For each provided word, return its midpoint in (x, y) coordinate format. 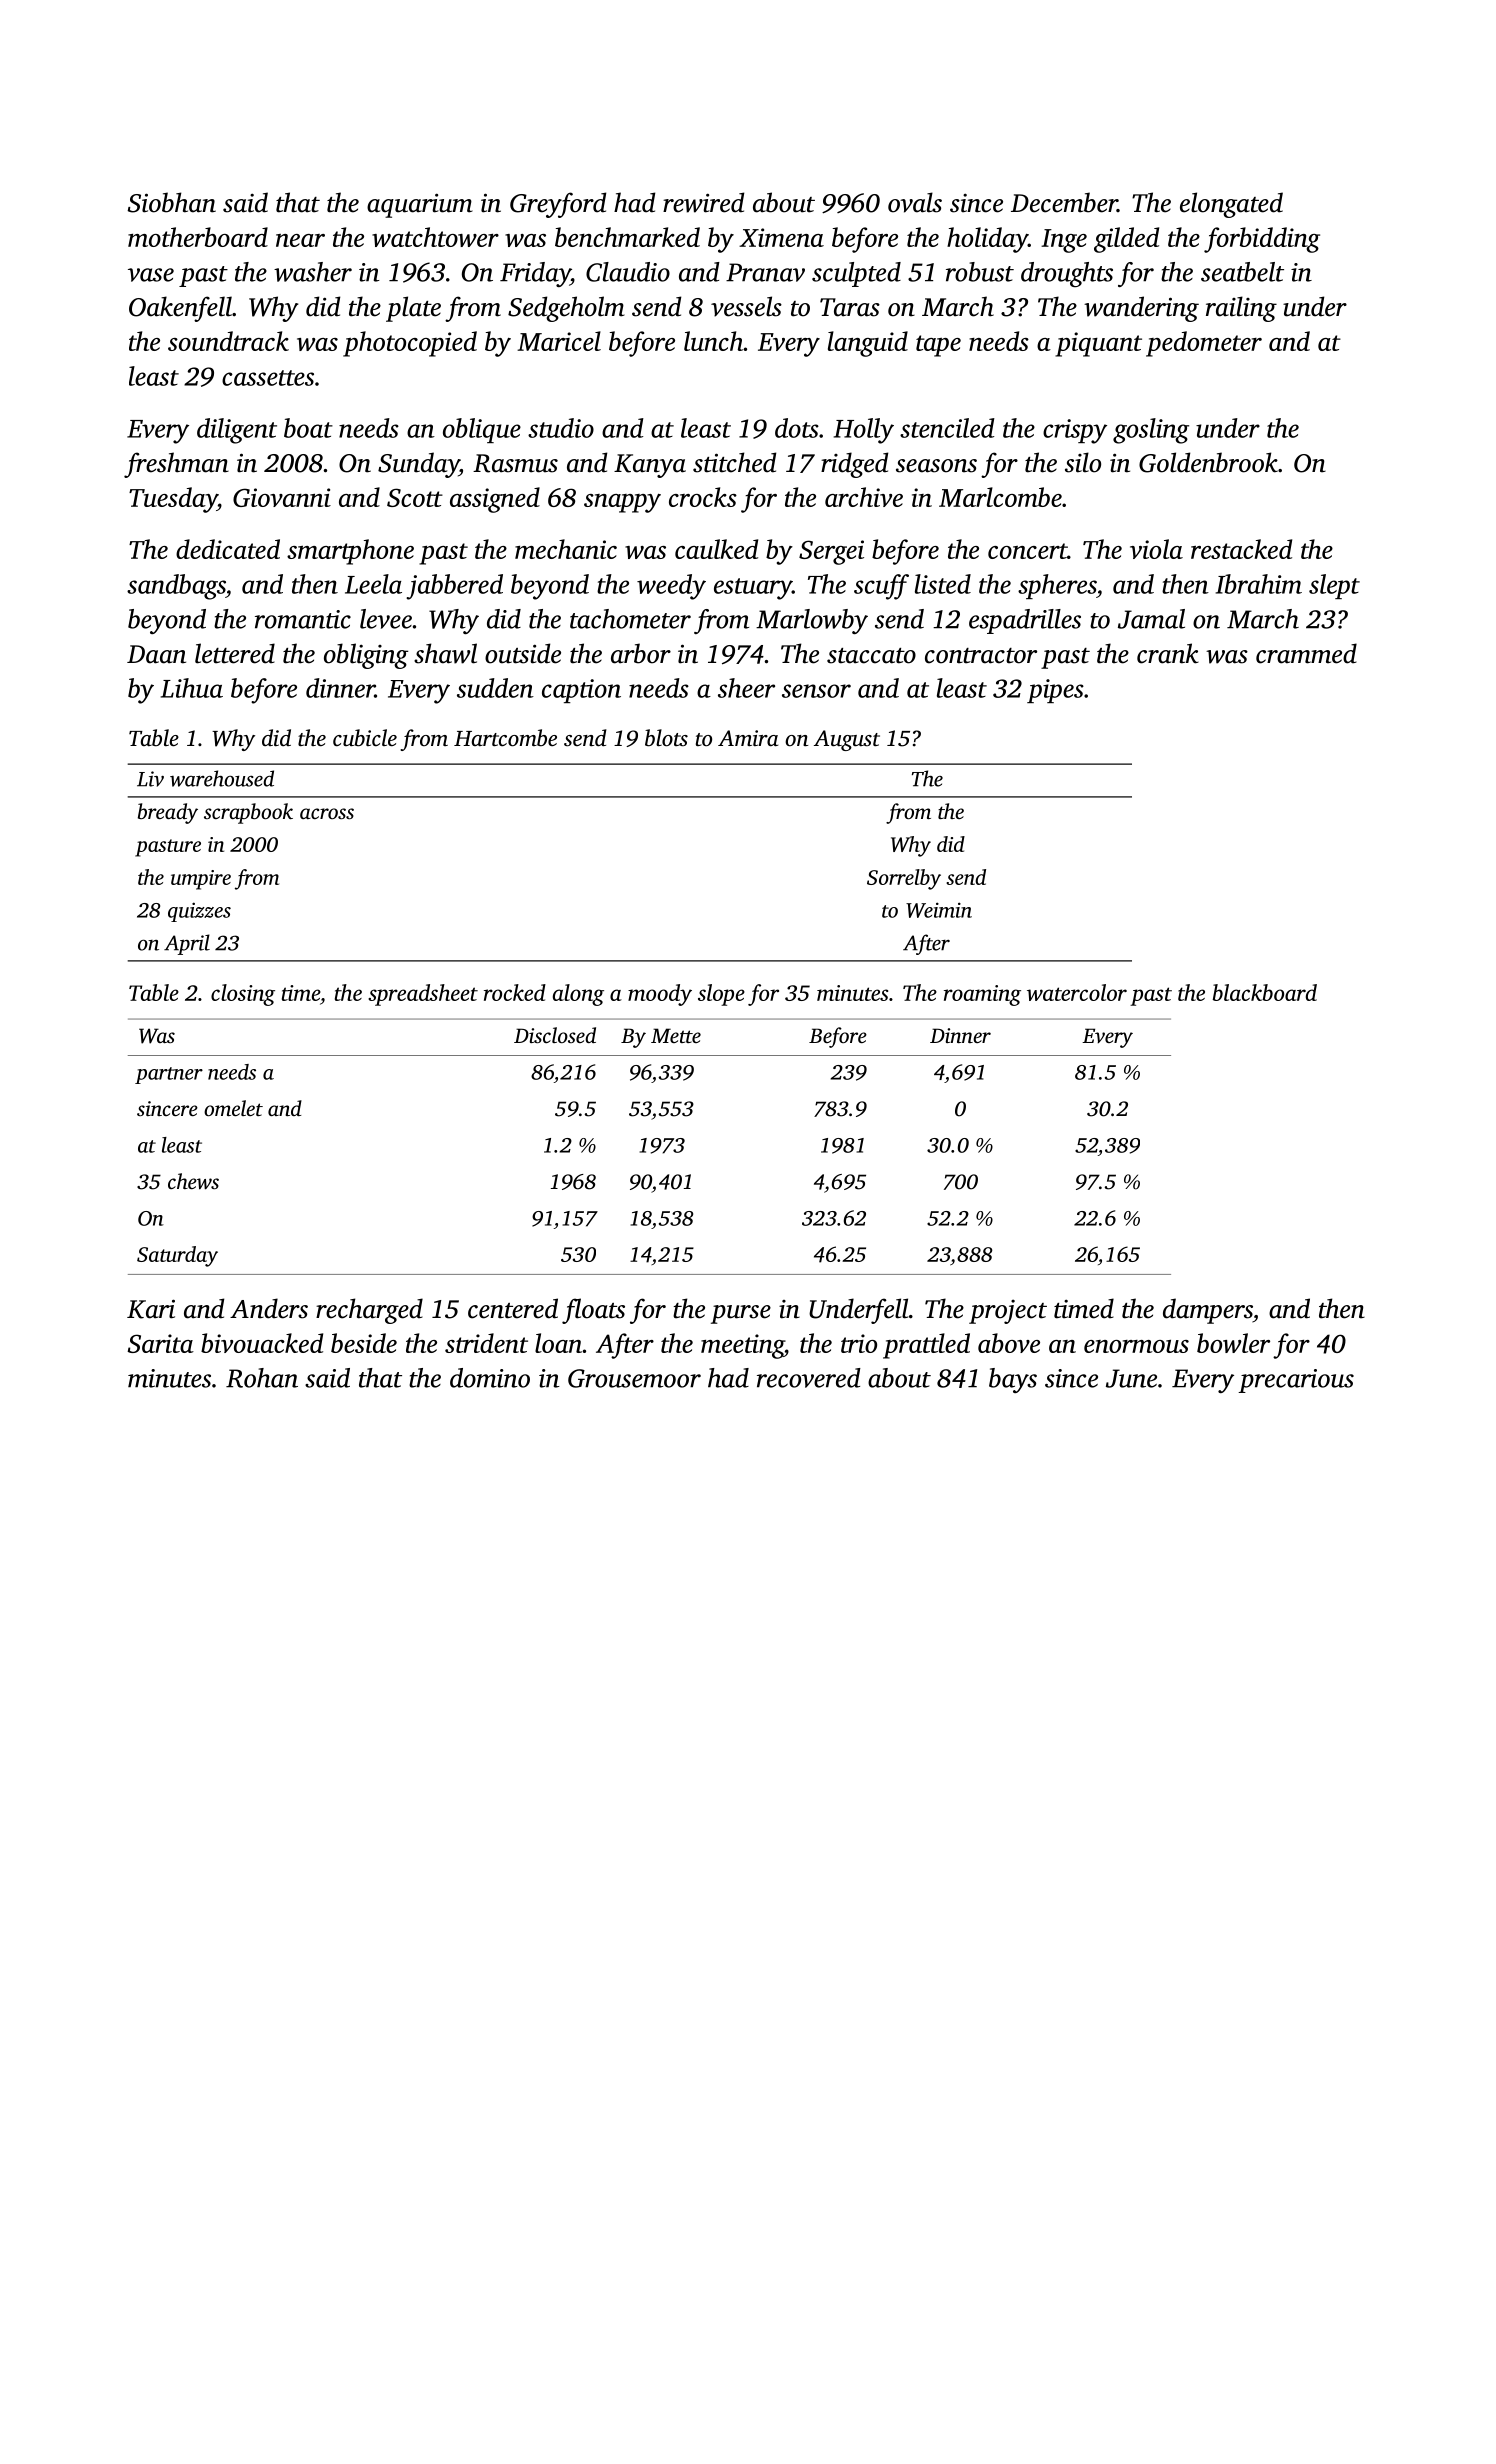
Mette (676, 1035)
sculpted (856, 274)
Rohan (262, 1378)
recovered (809, 1378)
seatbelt (1242, 272)
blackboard (1264, 992)
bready (168, 813)
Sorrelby (904, 879)
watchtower (435, 237)
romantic (303, 619)
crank (1168, 653)
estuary (753, 589)
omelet (233, 1108)
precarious (1296, 1381)
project (1008, 1311)
